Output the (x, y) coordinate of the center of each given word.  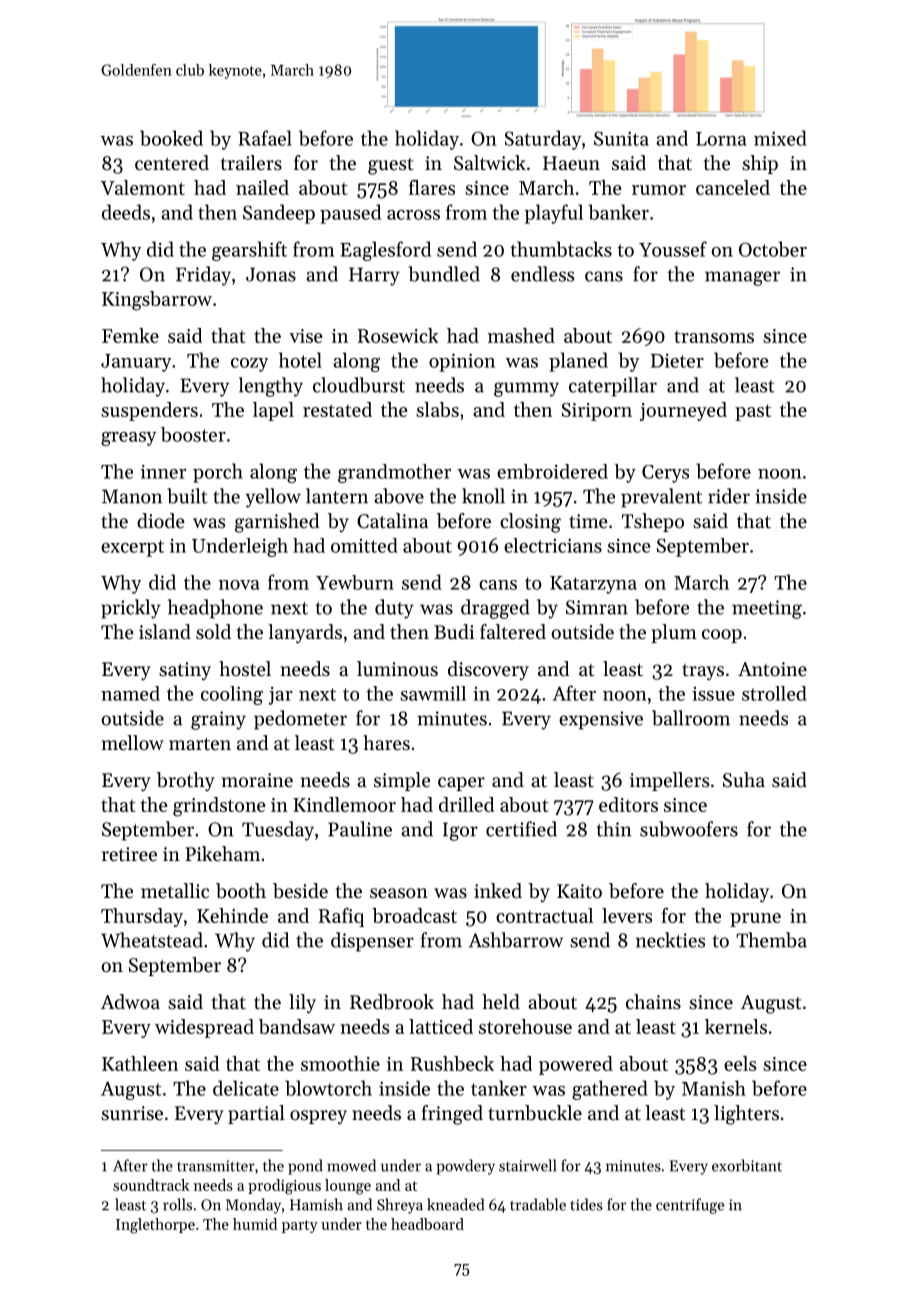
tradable (538, 1204)
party (300, 1226)
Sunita (621, 138)
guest (391, 166)
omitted (364, 545)
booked (171, 138)
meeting (767, 609)
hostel (245, 669)
